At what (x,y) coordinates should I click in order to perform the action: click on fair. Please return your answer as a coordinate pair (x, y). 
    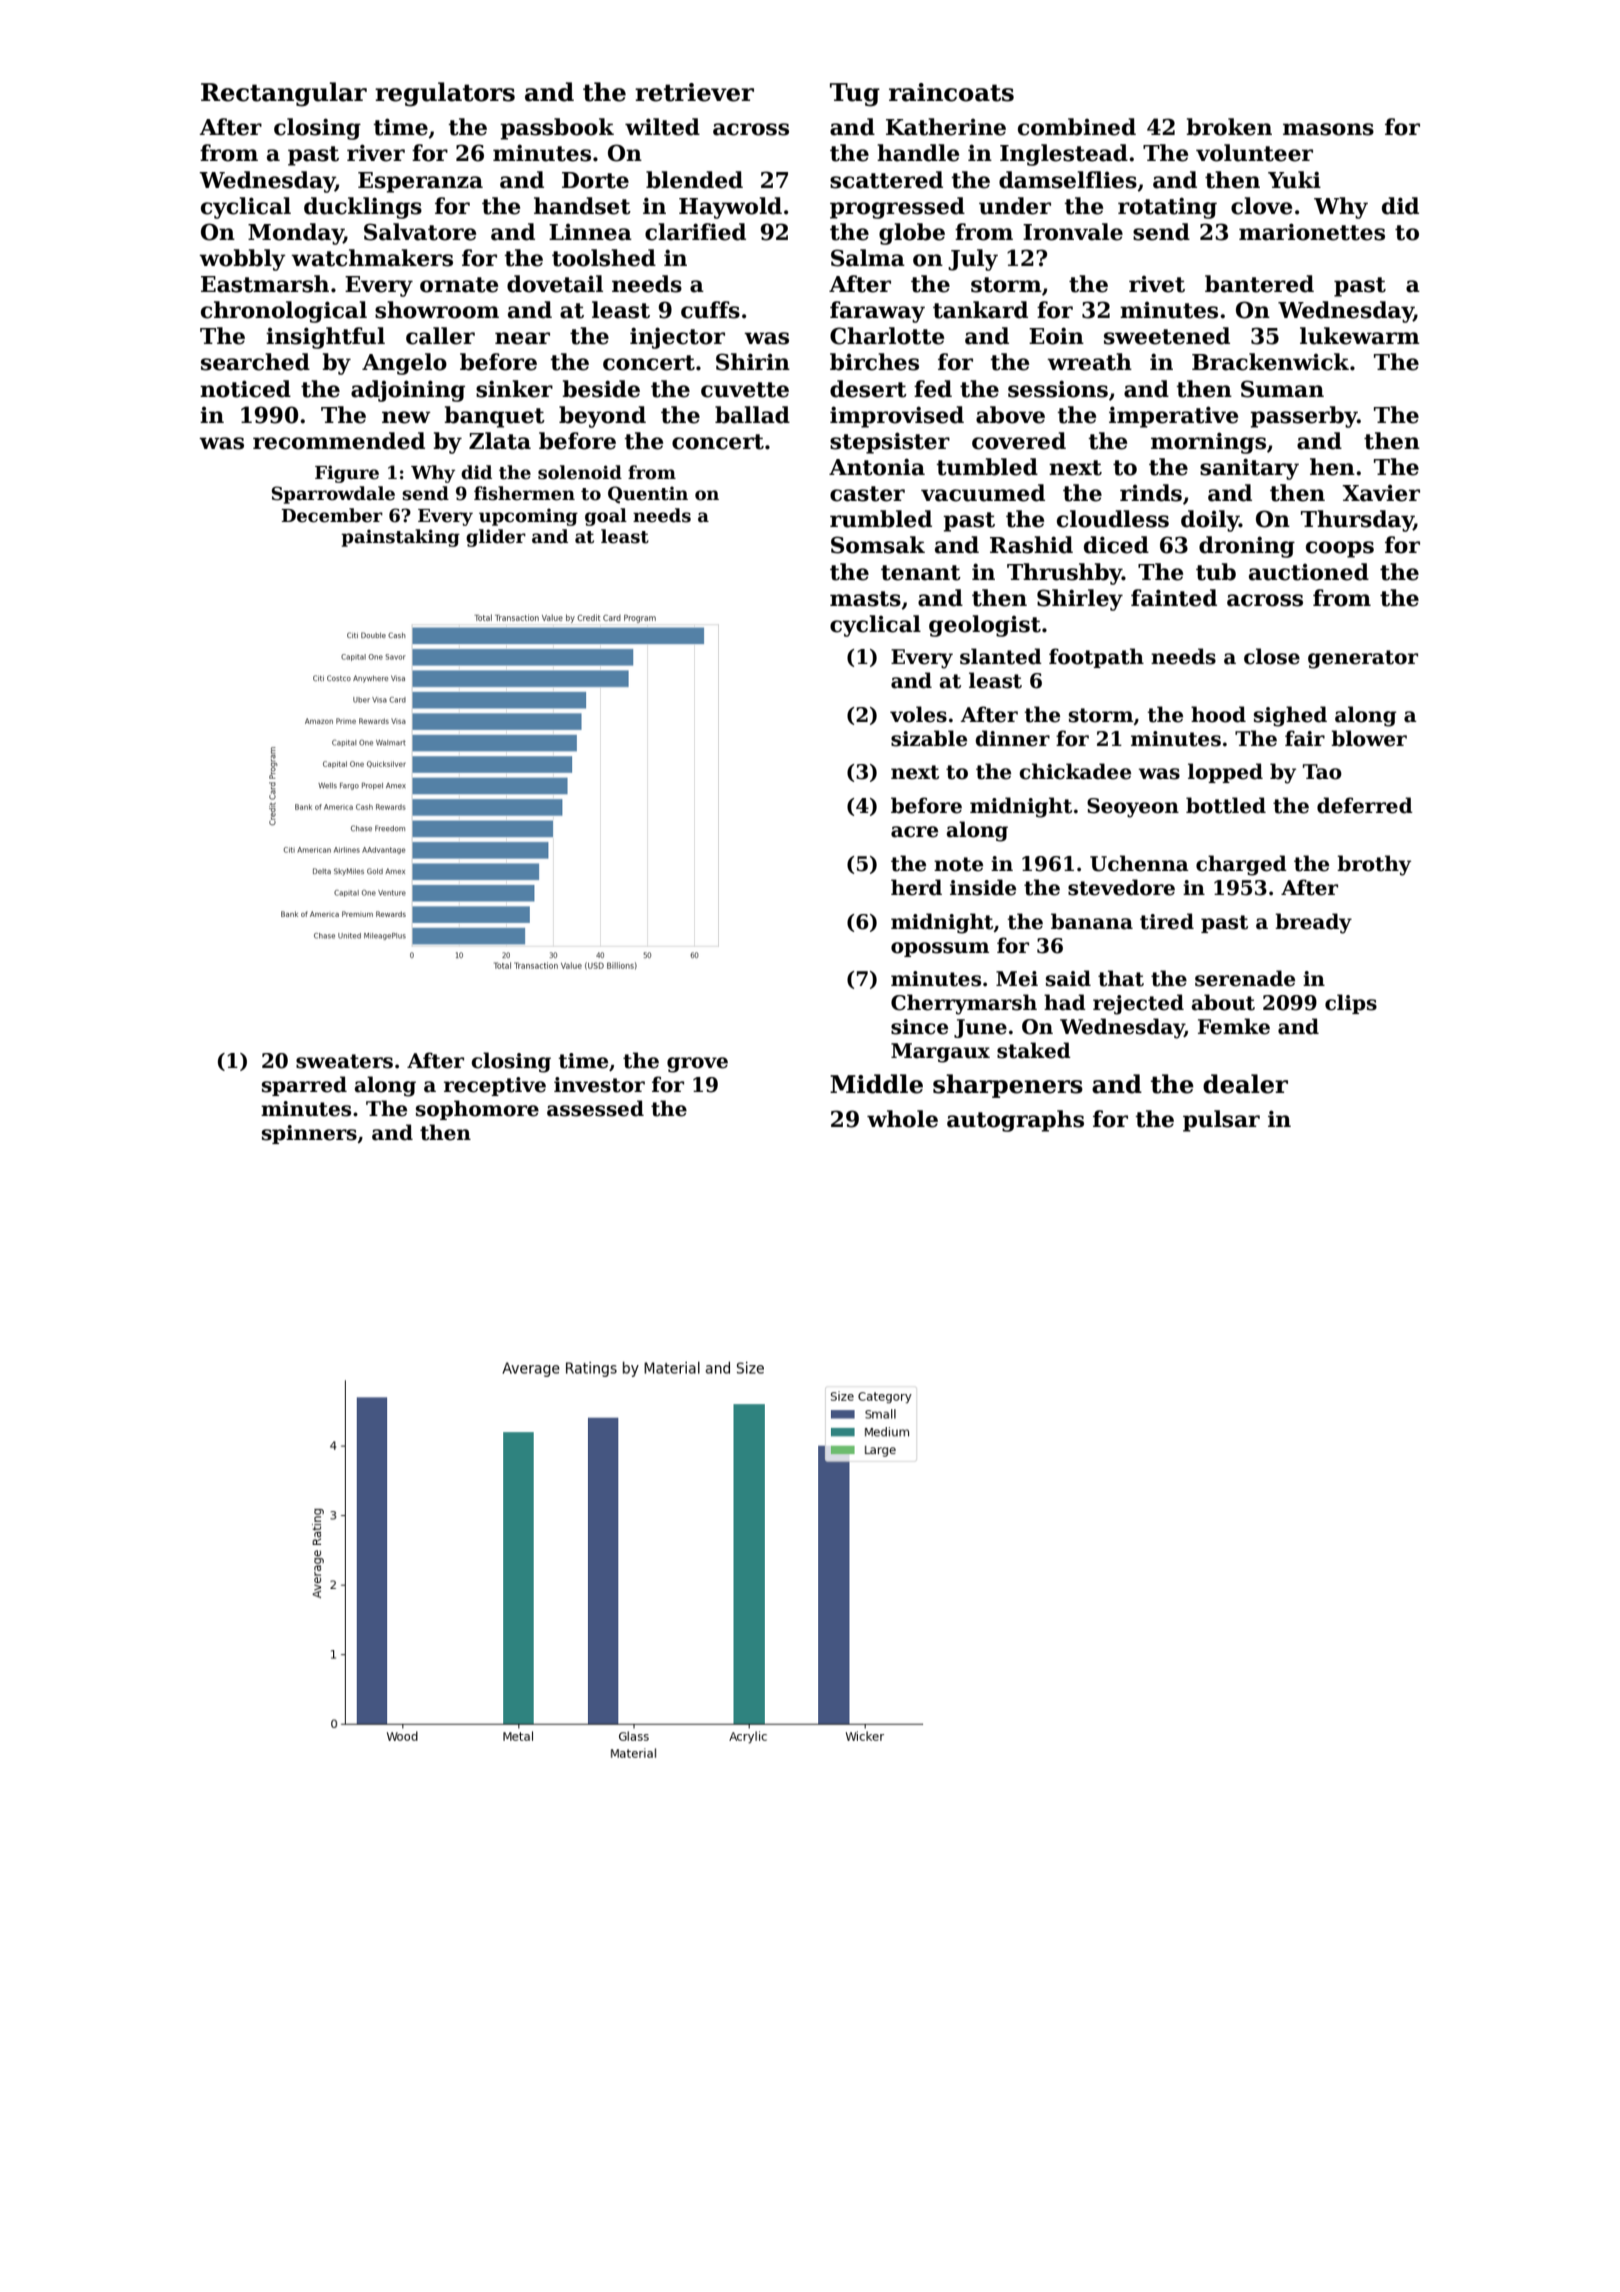
    Looking at the image, I should click on (1305, 738).
